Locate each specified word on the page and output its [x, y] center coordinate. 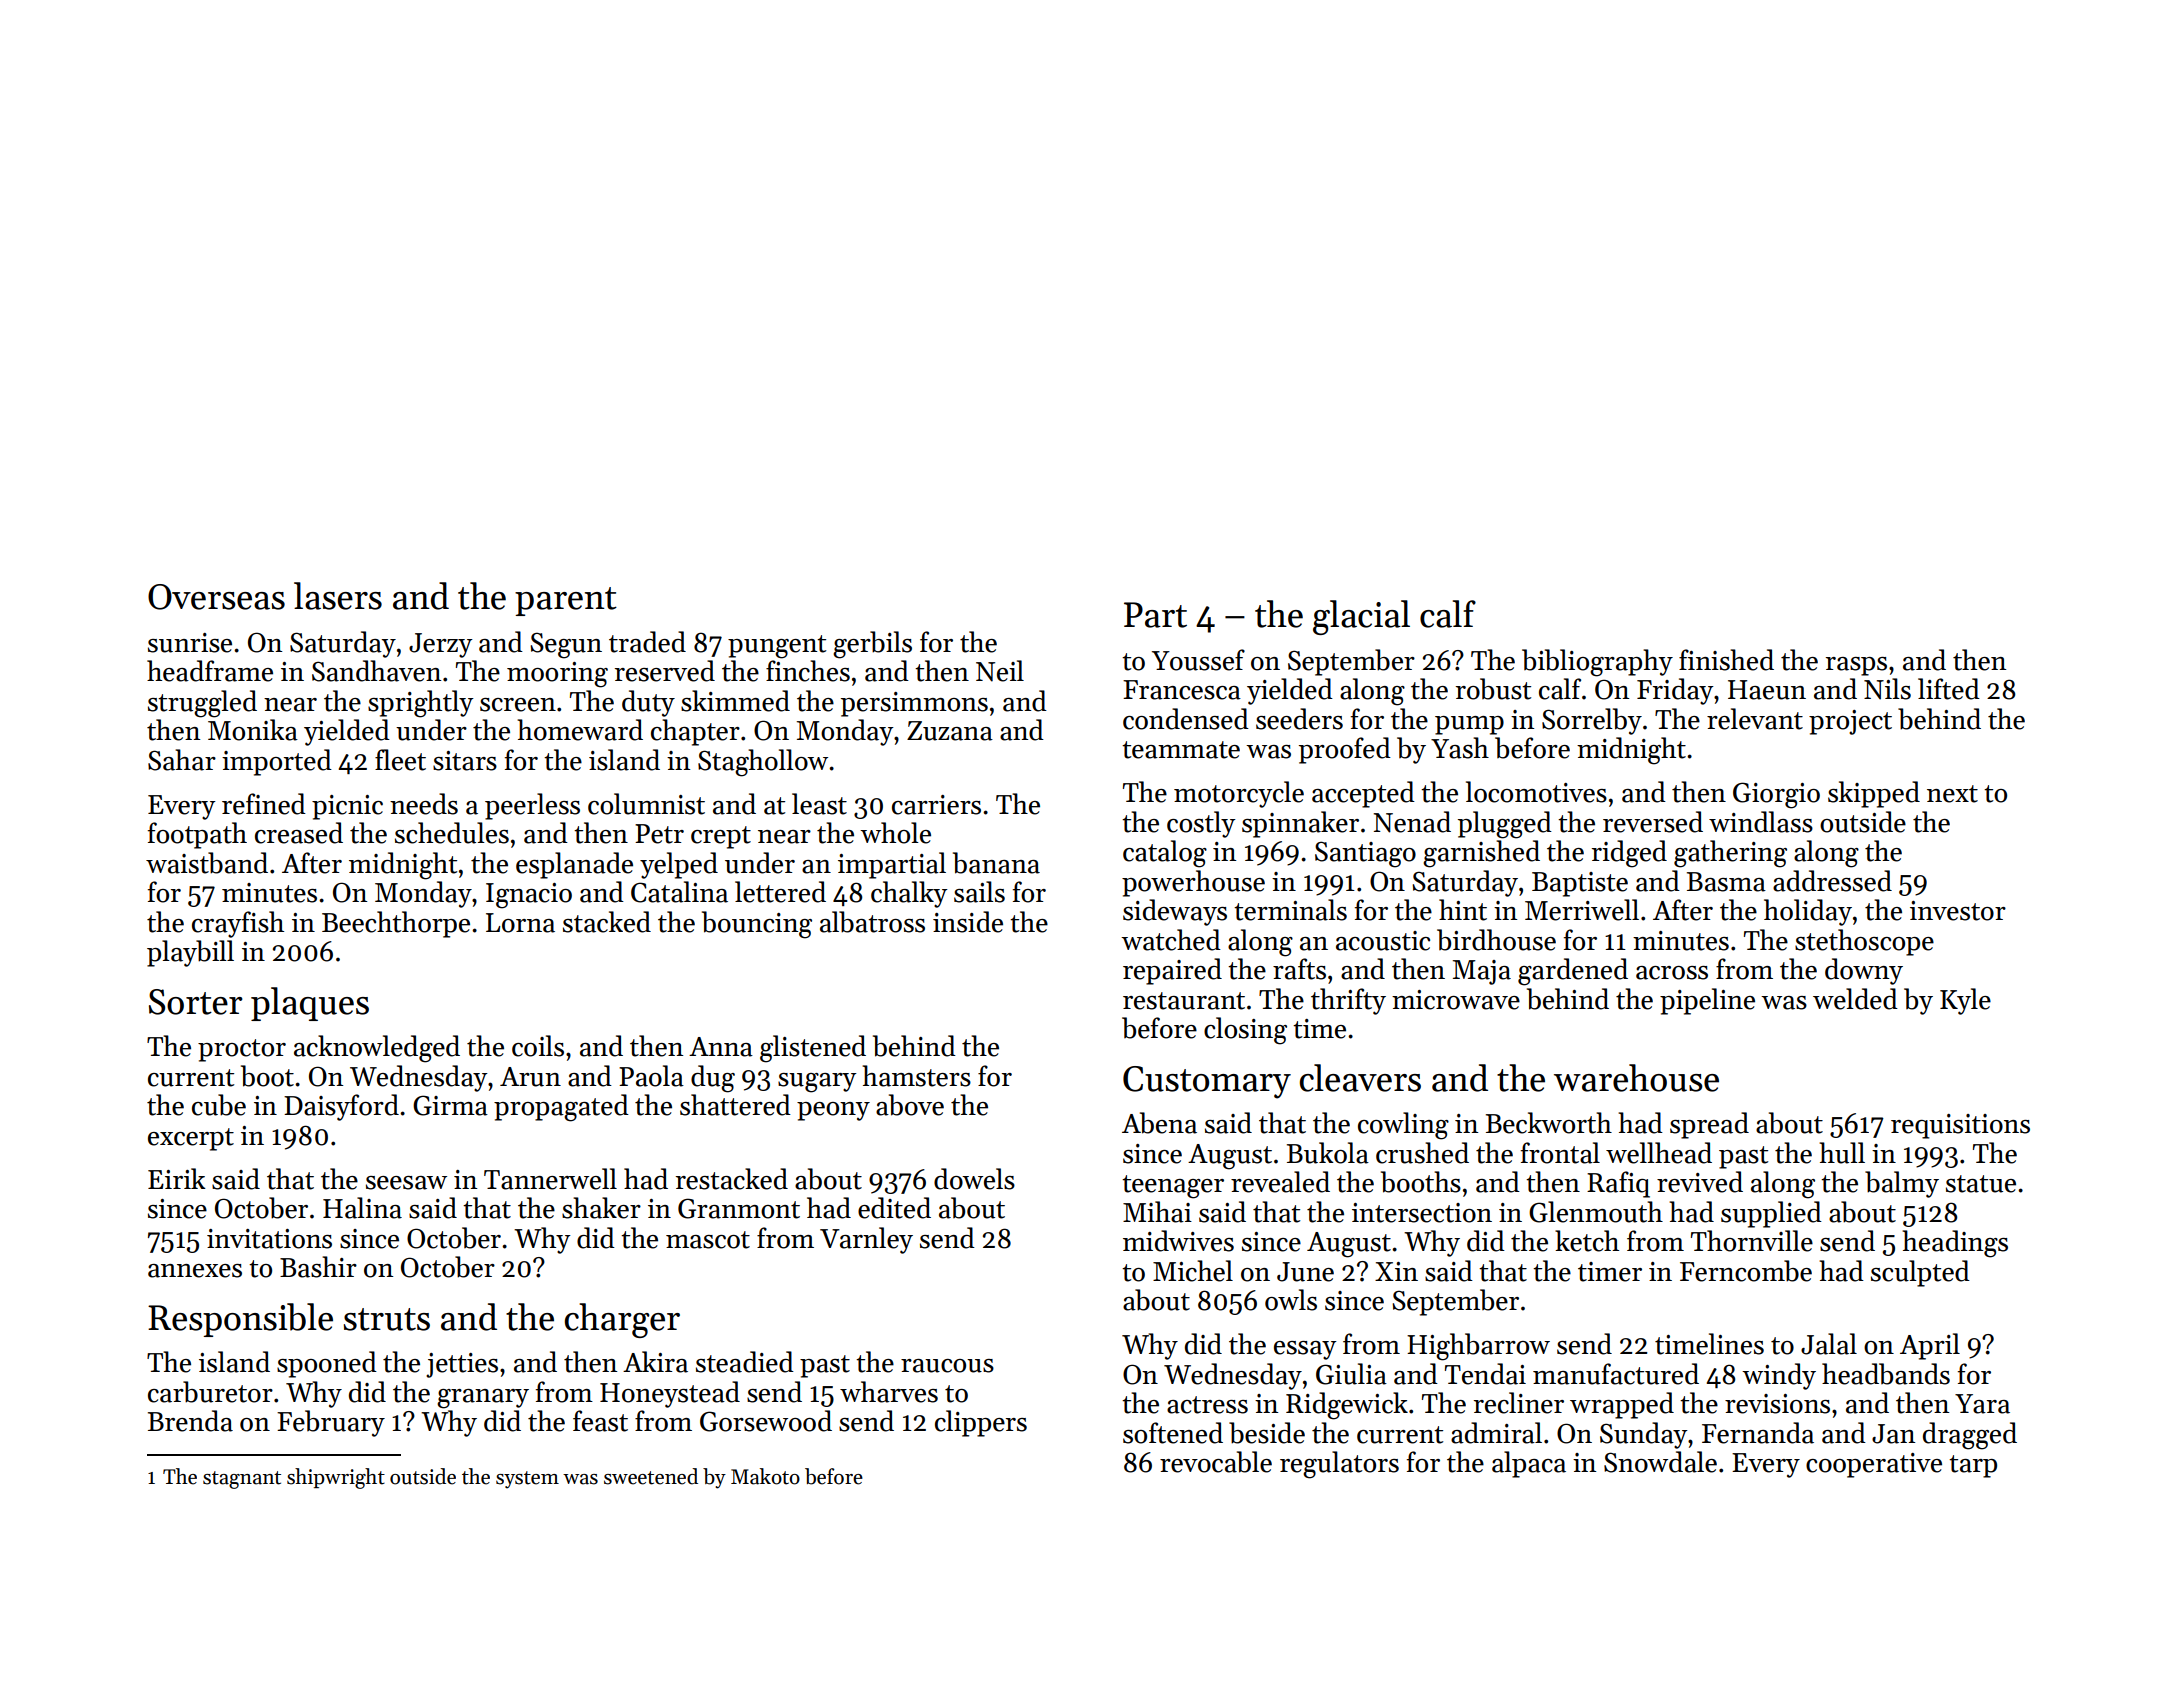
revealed [1280, 1182]
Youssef [1198, 660]
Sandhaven [376, 671]
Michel [1193, 1271]
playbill [190, 953]
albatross [872, 922]
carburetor [210, 1392]
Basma [1726, 882]
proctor [242, 1050]
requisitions [1960, 1126]
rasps [1856, 666]
